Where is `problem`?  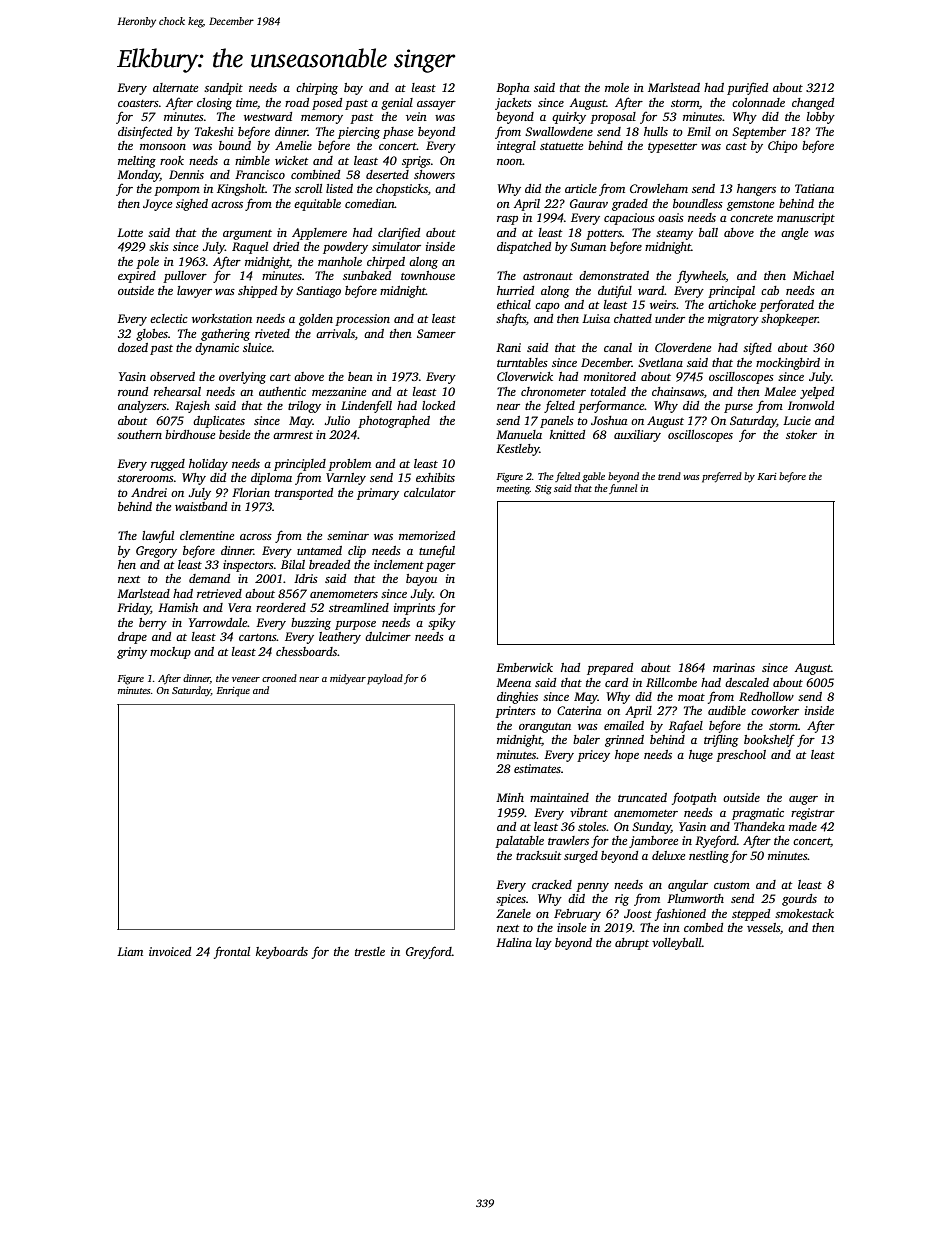
problem is located at coordinates (349, 465).
